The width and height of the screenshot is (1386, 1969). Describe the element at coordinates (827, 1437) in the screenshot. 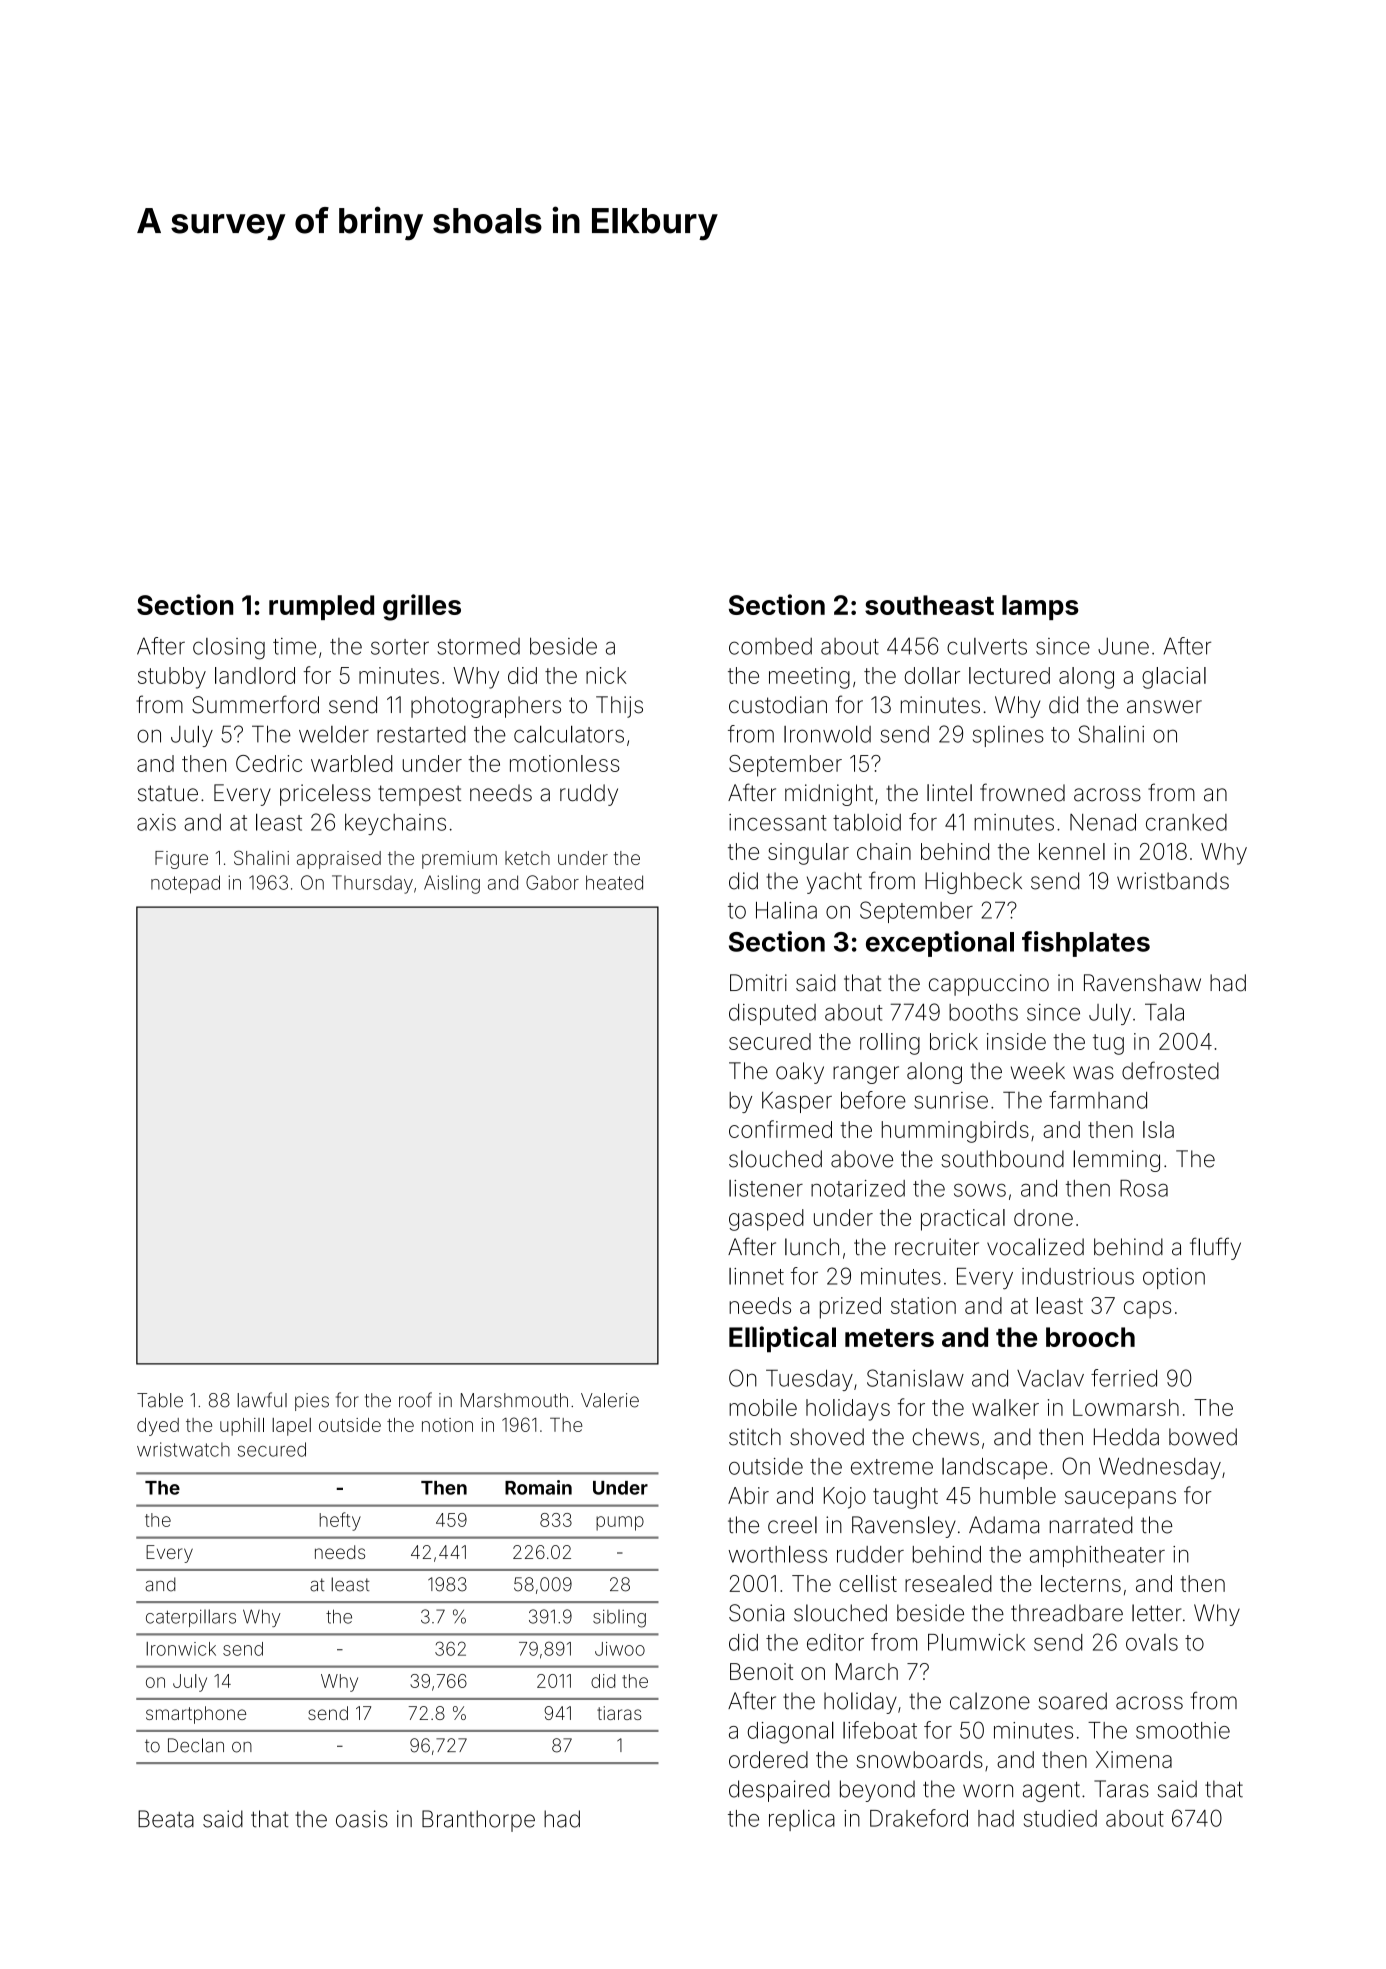

I see `shoved` at that location.
